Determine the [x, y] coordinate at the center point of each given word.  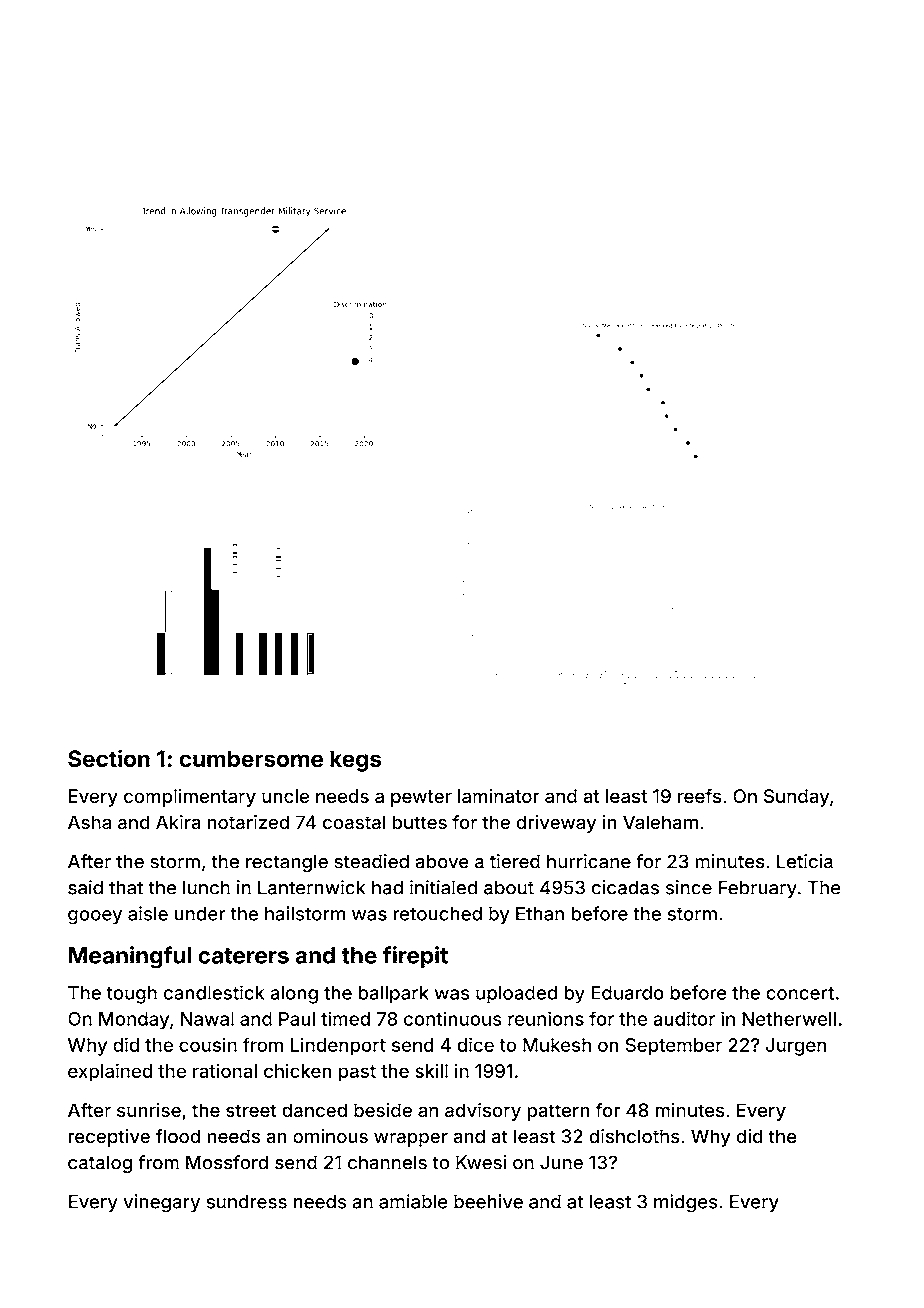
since [689, 887]
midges [686, 1203]
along [294, 995]
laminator [499, 796]
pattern [558, 1112]
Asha [89, 822]
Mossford [227, 1162]
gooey [95, 917]
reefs [699, 796]
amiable [413, 1201]
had [387, 887]
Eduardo [627, 993]
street [251, 1110]
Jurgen [796, 1047]
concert [800, 993]
